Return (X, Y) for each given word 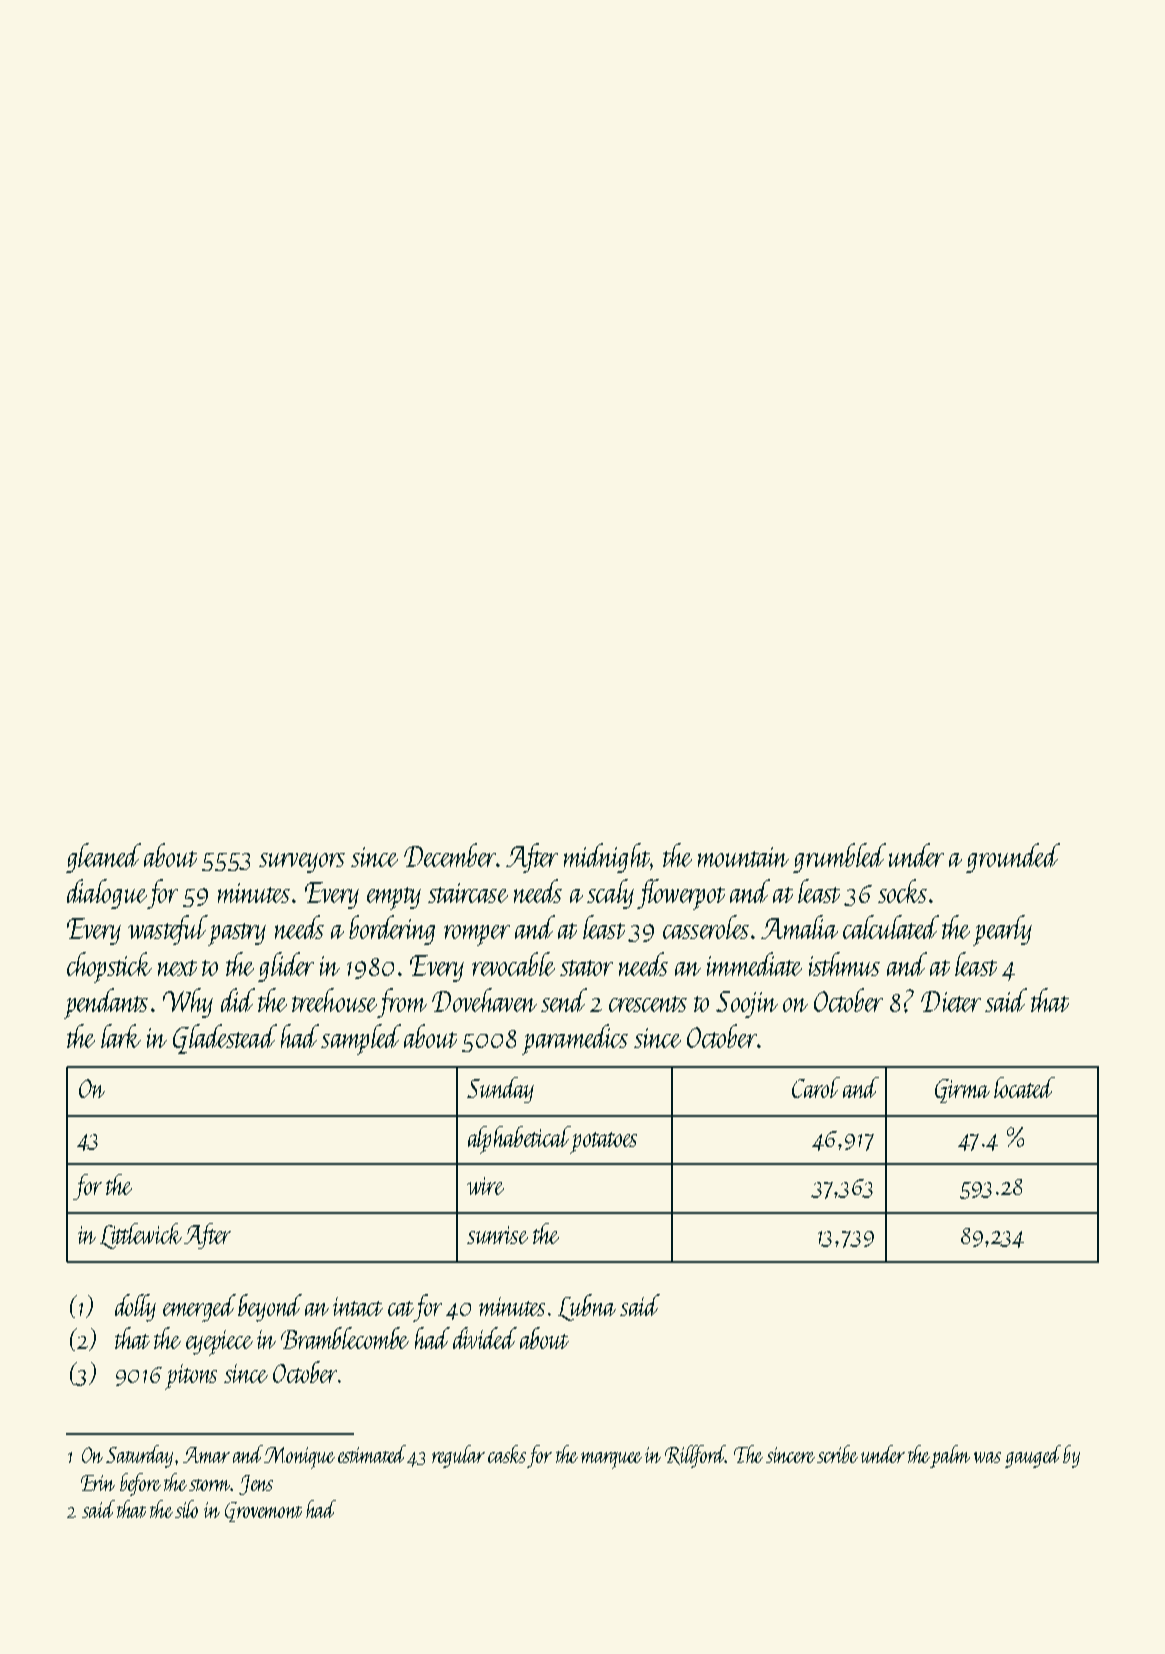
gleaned (103, 858)
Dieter (951, 1001)
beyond (270, 1308)
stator (586, 968)
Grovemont (263, 1512)
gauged (1033, 1456)
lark (121, 1036)
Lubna (587, 1307)
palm (950, 1456)
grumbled (839, 858)
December (450, 855)
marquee (611, 1460)
